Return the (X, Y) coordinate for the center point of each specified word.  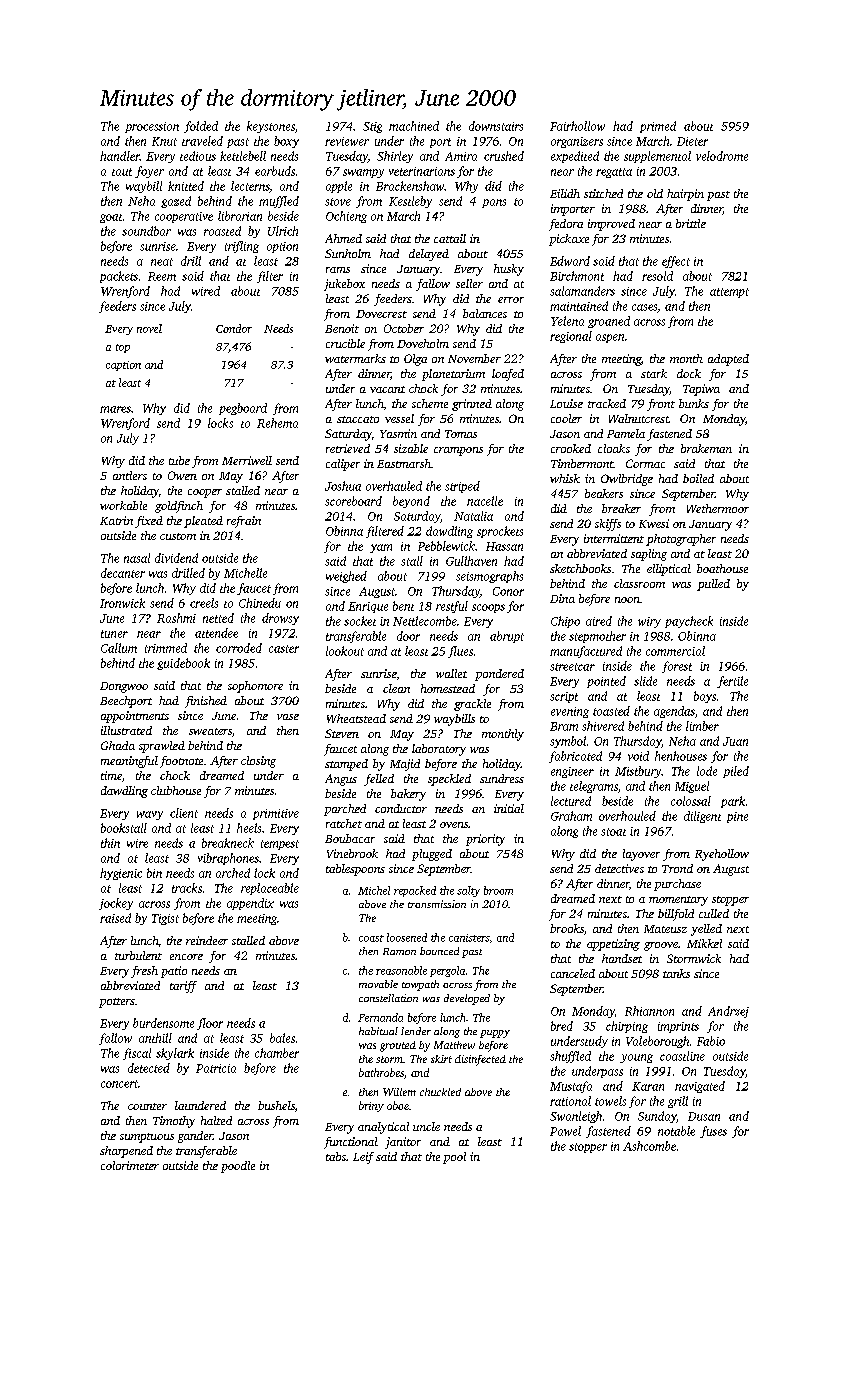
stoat (613, 832)
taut (122, 172)
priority (485, 840)
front (661, 405)
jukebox (344, 285)
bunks (694, 403)
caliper (343, 465)
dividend (176, 558)
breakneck (228, 843)
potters (117, 1003)
